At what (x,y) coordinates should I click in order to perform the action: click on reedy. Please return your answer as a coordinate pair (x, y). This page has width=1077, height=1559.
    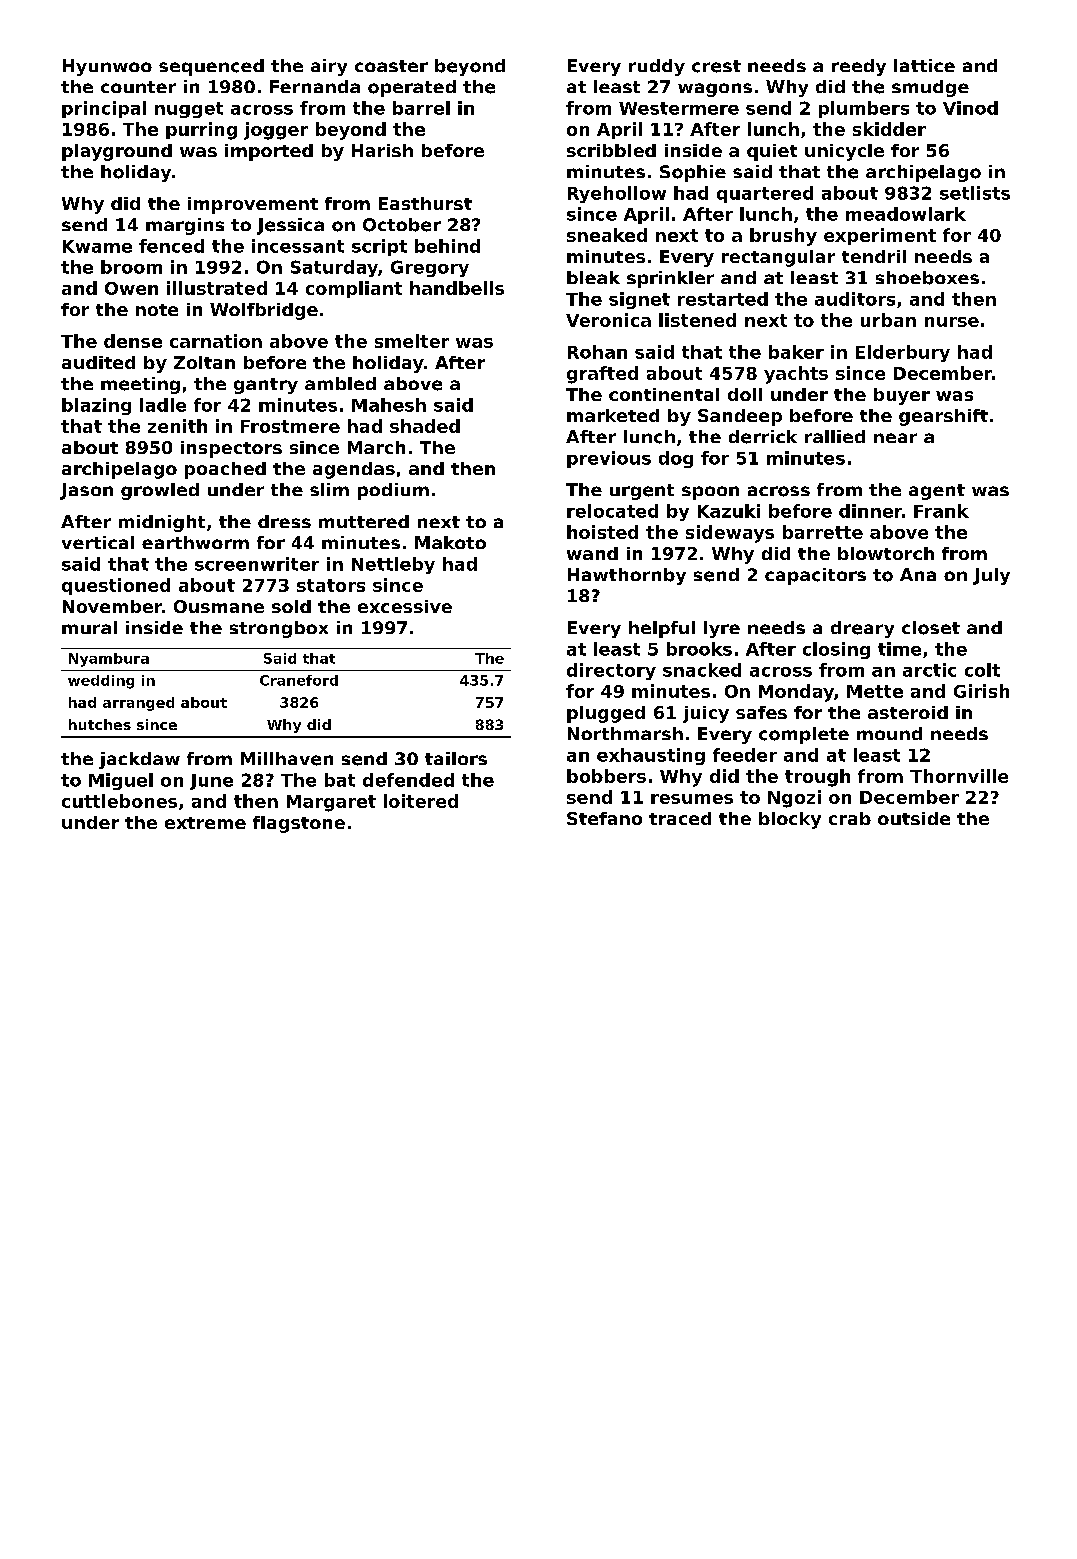
    Looking at the image, I should click on (859, 67).
